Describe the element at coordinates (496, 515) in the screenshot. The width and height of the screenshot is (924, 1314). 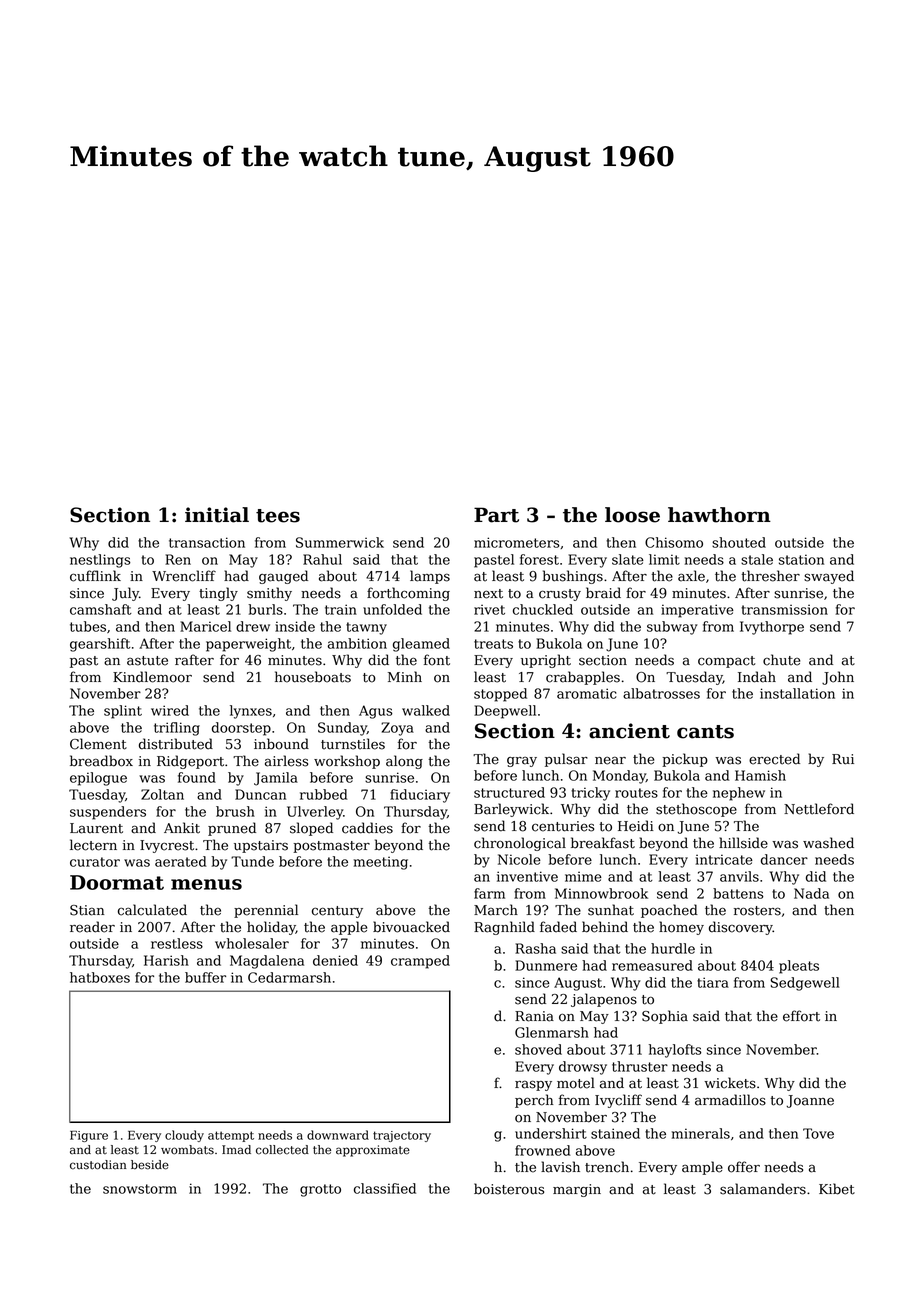
I see `Part` at that location.
